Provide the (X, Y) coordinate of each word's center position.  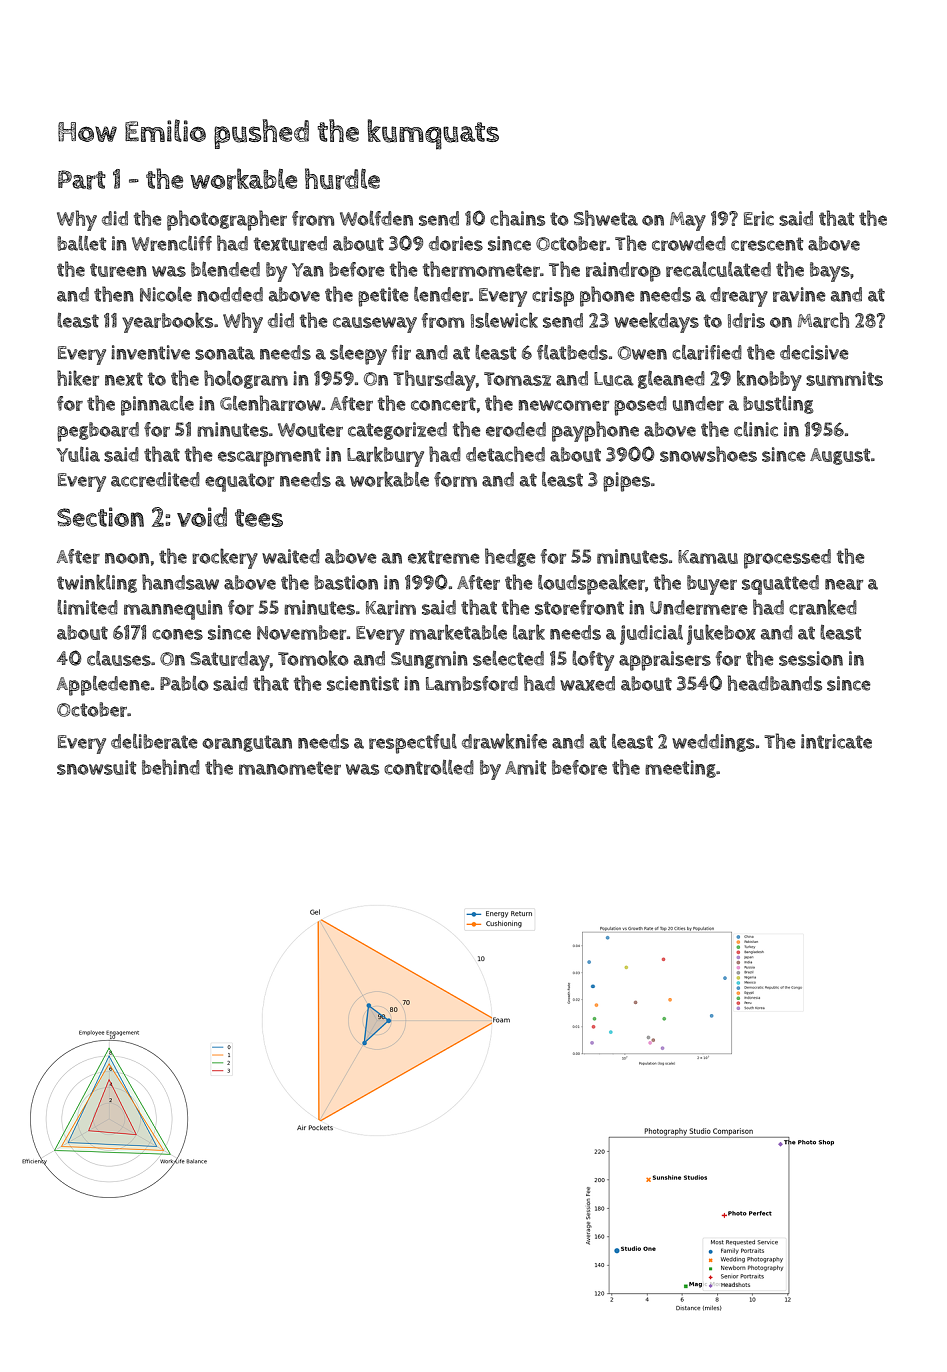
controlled (429, 767)
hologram (246, 379)
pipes (626, 482)
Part (82, 180)
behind (171, 767)
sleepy (358, 355)
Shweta (606, 218)
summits (844, 378)
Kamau (708, 557)
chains (517, 218)
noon (127, 558)
